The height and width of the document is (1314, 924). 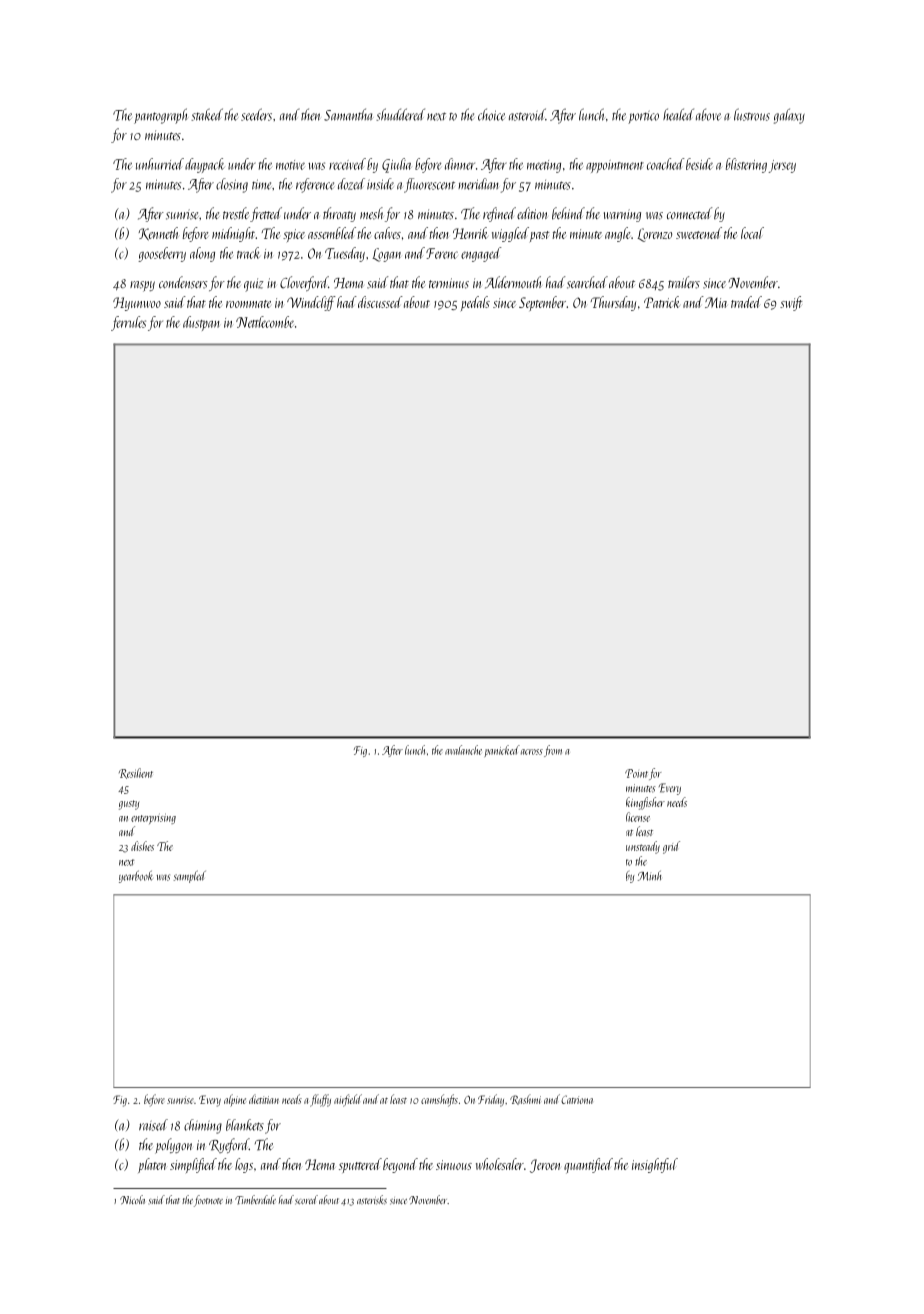 What do you see at coordinates (553, 751) in the document?
I see `from` at bounding box center [553, 751].
